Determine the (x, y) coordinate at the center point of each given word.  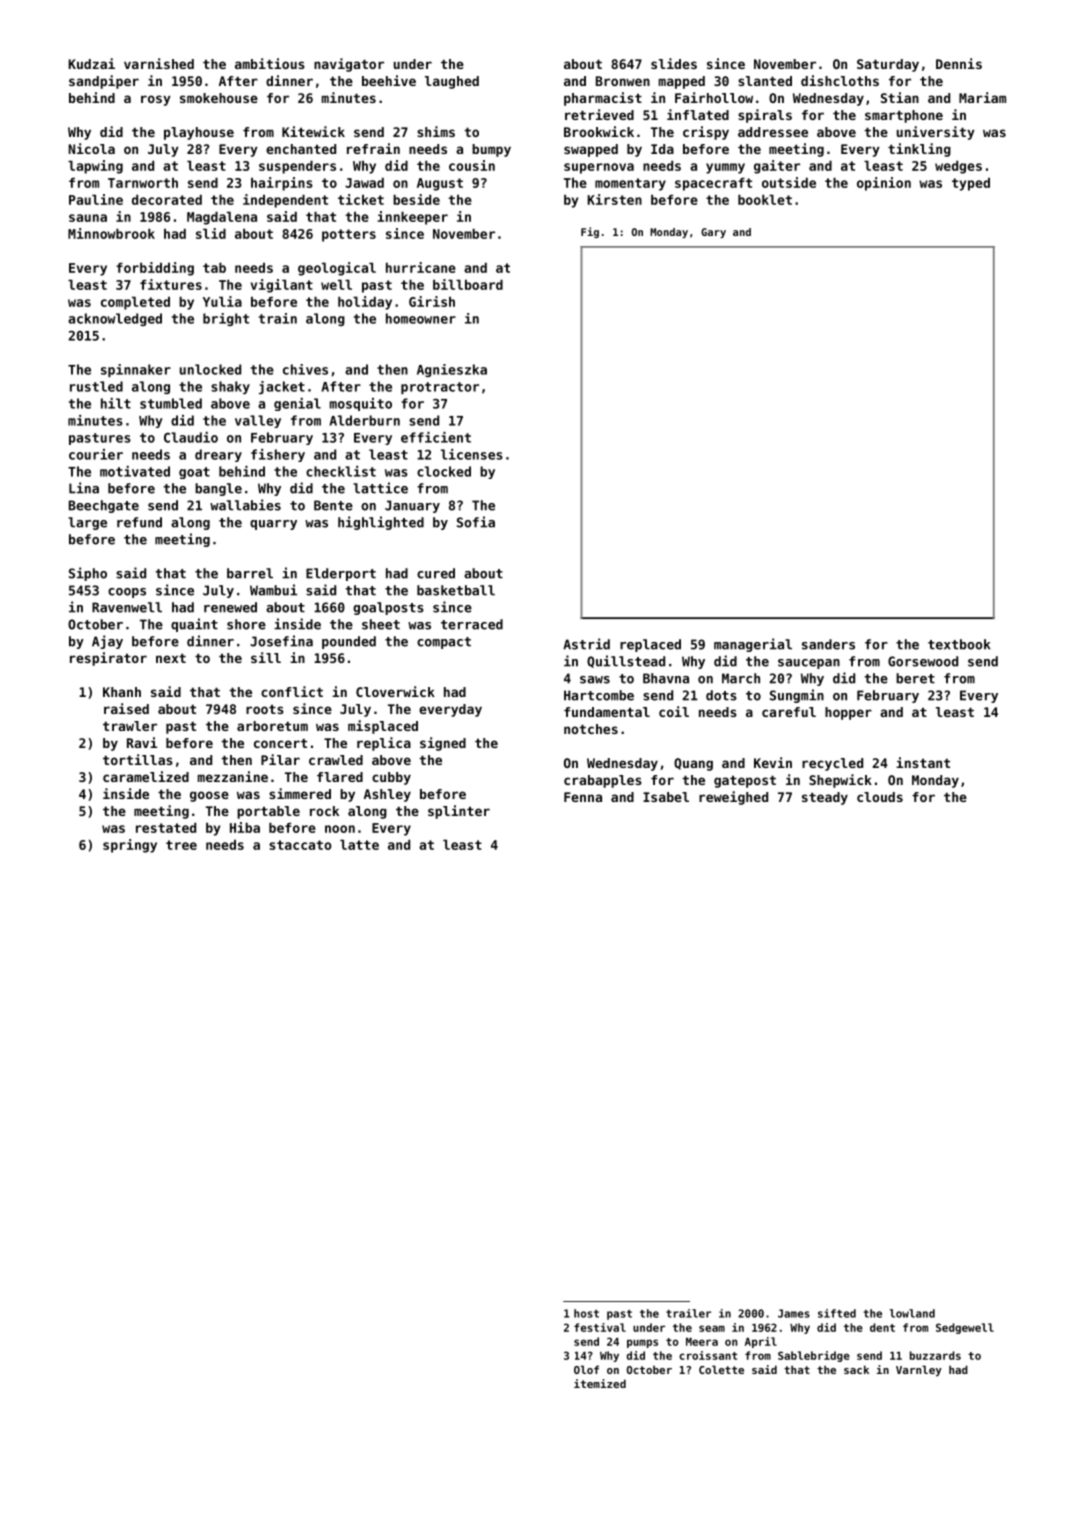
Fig (590, 232)
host (586, 1313)
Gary (713, 233)
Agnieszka (452, 370)
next (171, 658)
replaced (650, 645)
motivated (135, 471)
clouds (880, 797)
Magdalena (222, 218)
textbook (959, 644)
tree (181, 845)
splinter (459, 812)
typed (971, 184)
